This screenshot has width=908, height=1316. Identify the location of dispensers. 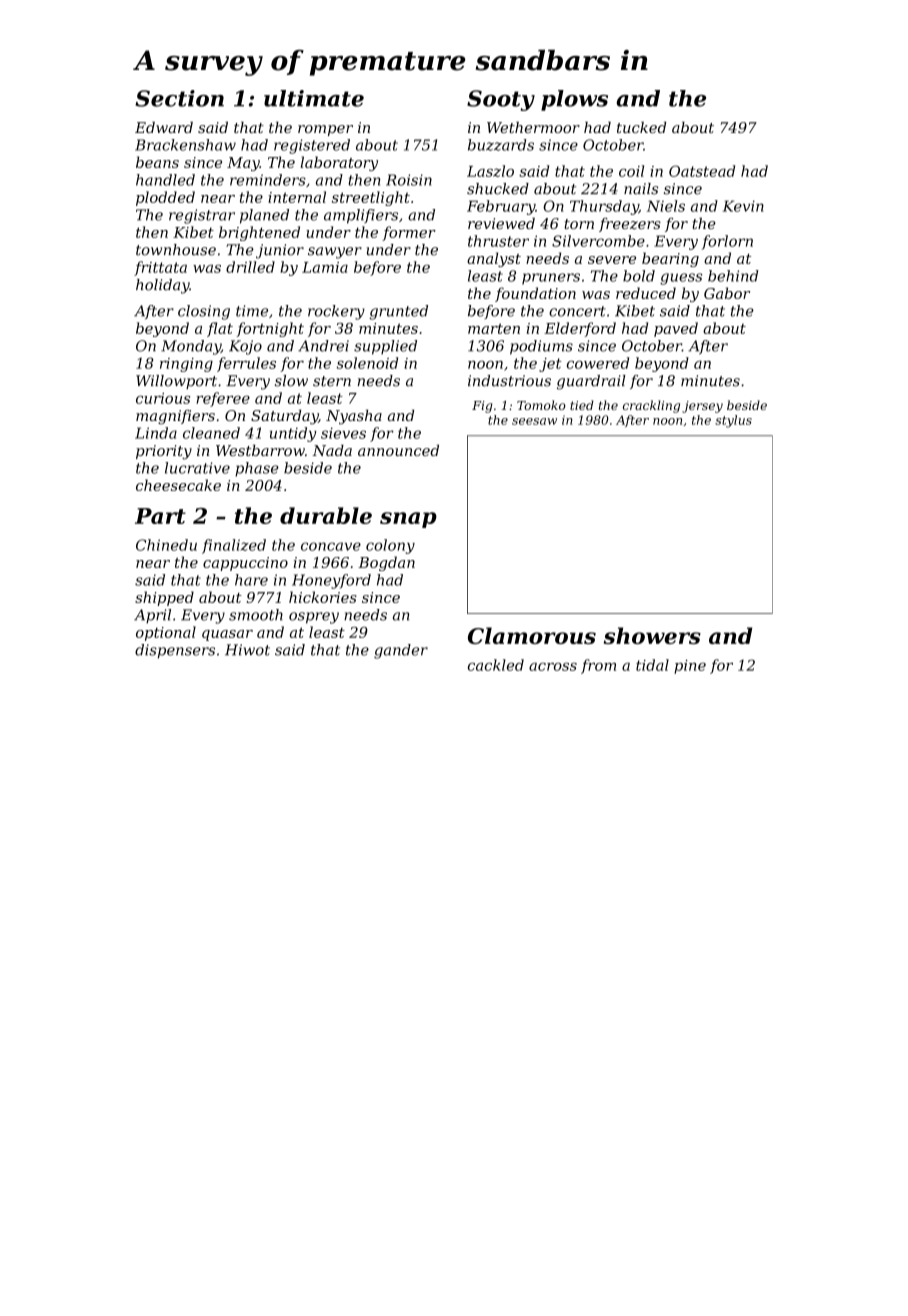
(175, 651).
